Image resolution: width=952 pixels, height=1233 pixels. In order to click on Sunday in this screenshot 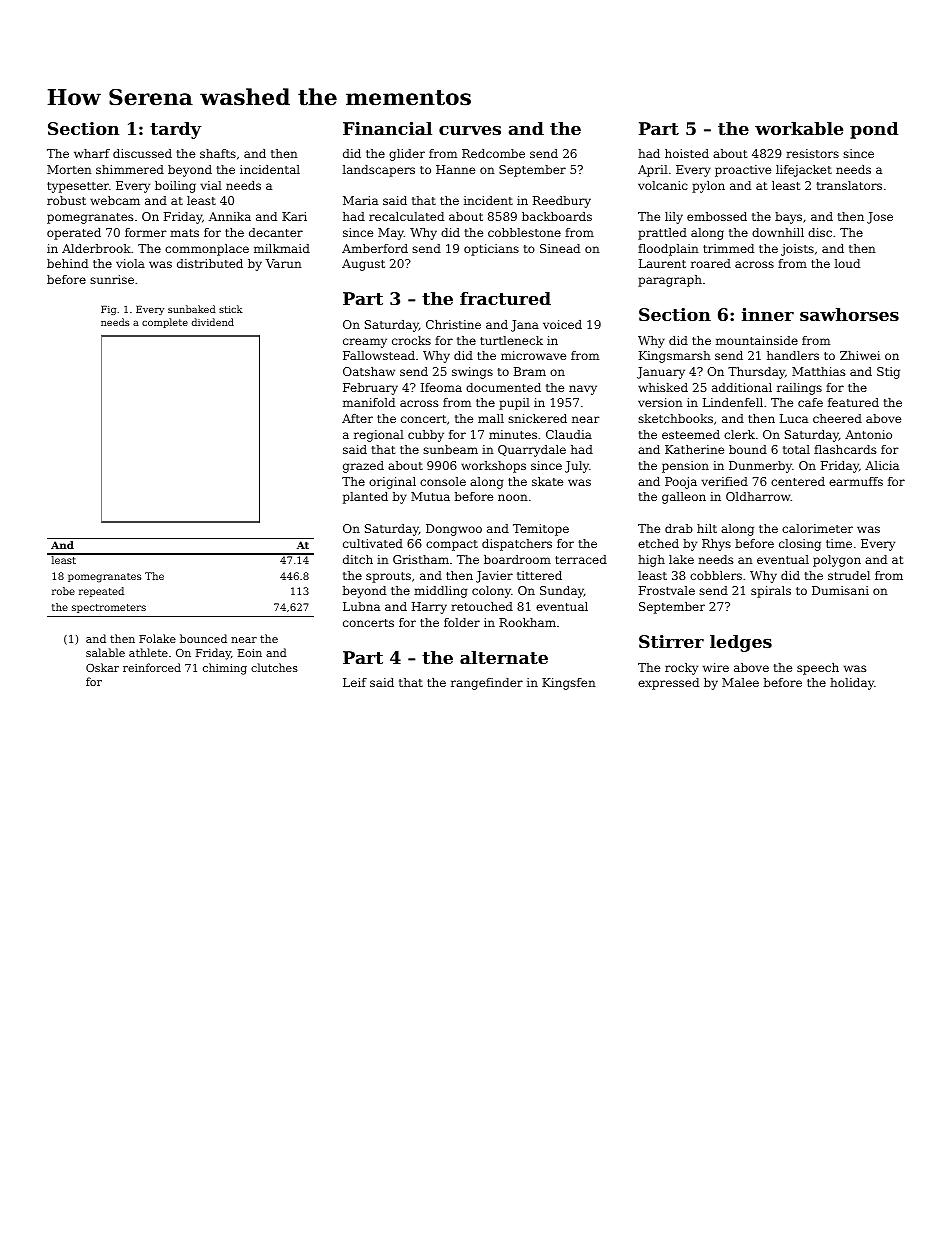, I will do `click(562, 592)`.
